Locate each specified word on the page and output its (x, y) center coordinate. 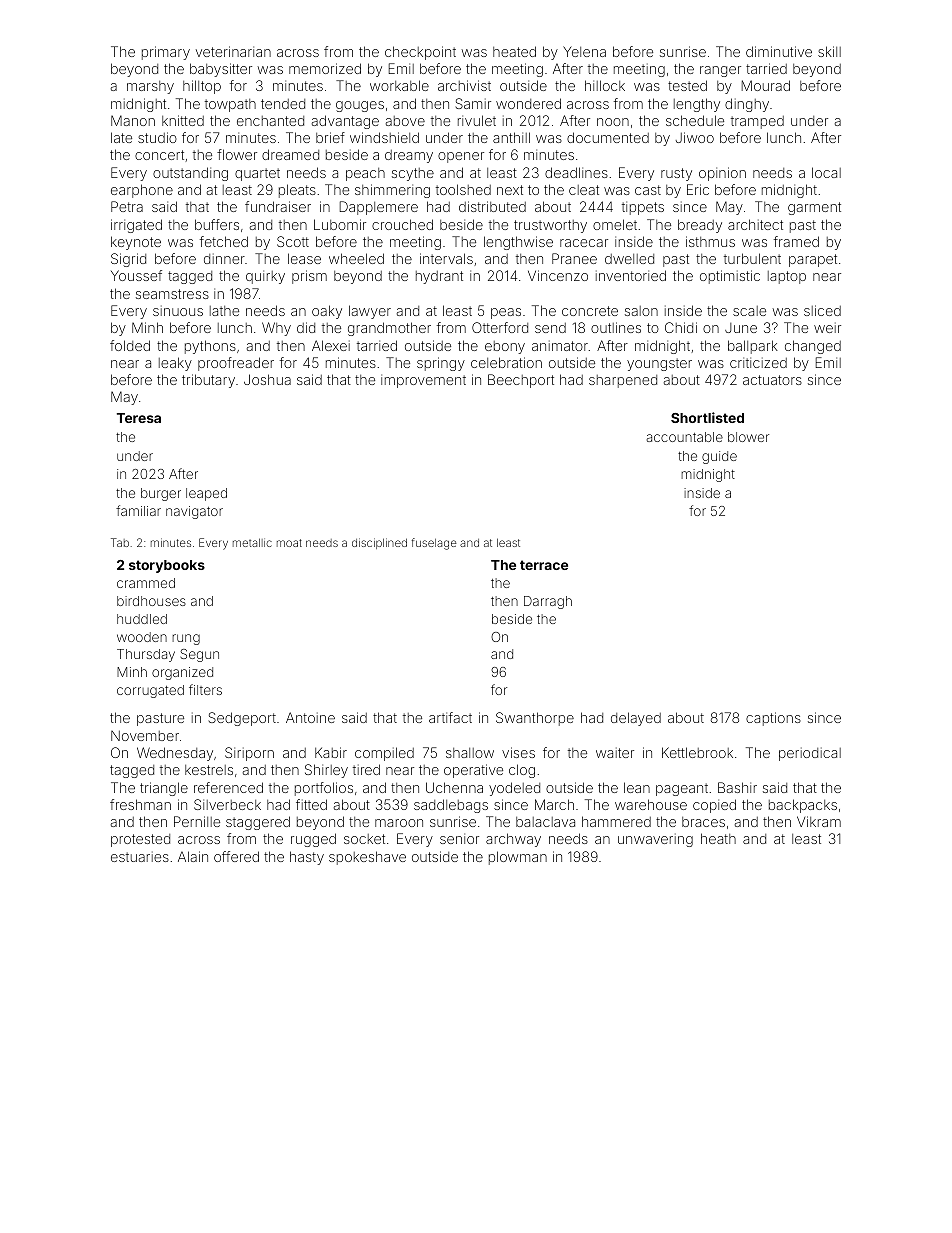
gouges (360, 106)
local (826, 172)
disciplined (379, 543)
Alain (193, 856)
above (405, 121)
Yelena (584, 51)
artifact (450, 717)
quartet (257, 174)
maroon (399, 823)
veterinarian (233, 51)
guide (719, 457)
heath (718, 838)
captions (773, 719)
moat (289, 543)
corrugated (150, 691)
